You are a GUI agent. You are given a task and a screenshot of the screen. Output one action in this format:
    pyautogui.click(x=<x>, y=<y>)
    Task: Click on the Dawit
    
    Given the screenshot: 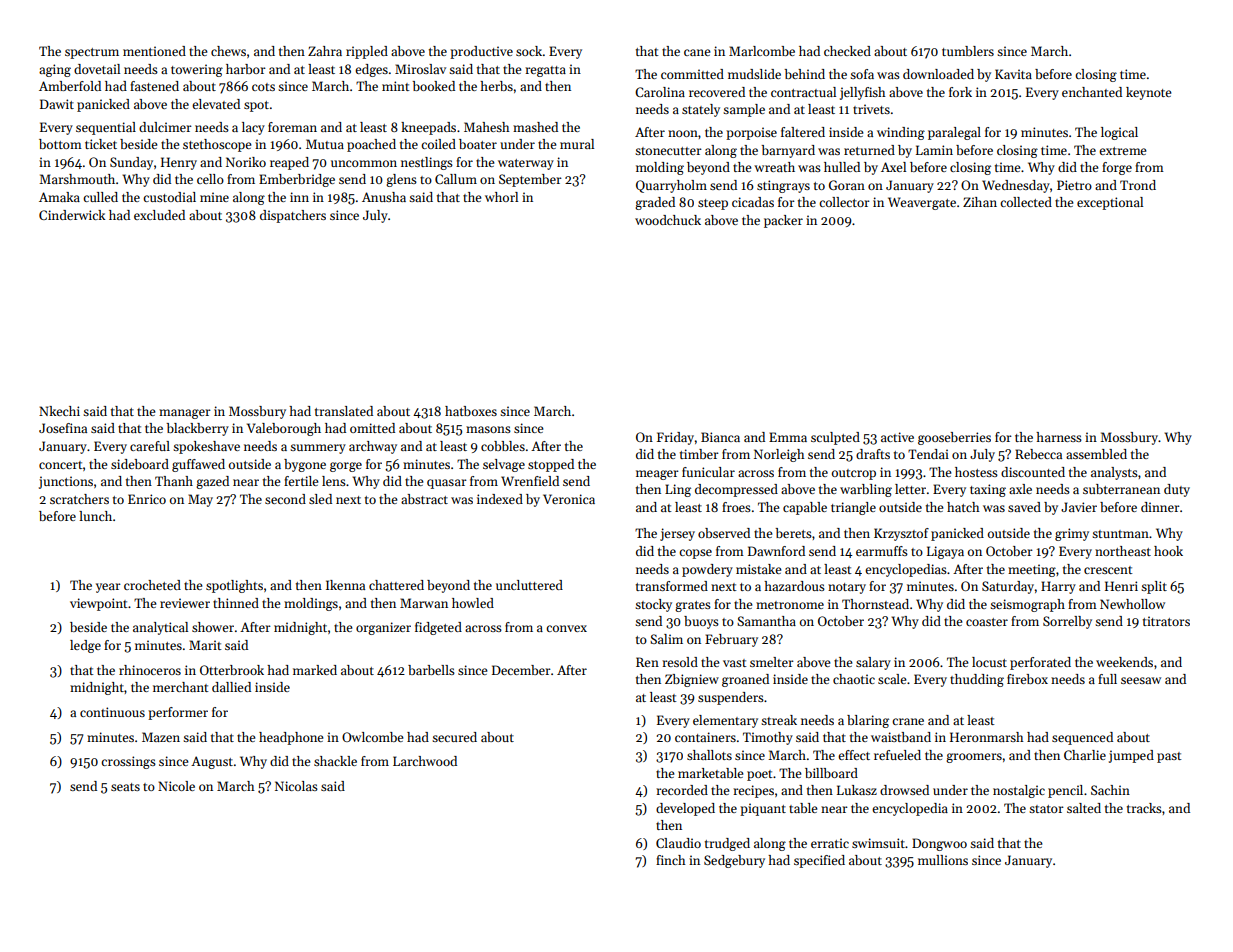 What is the action you would take?
    pyautogui.click(x=57, y=104)
